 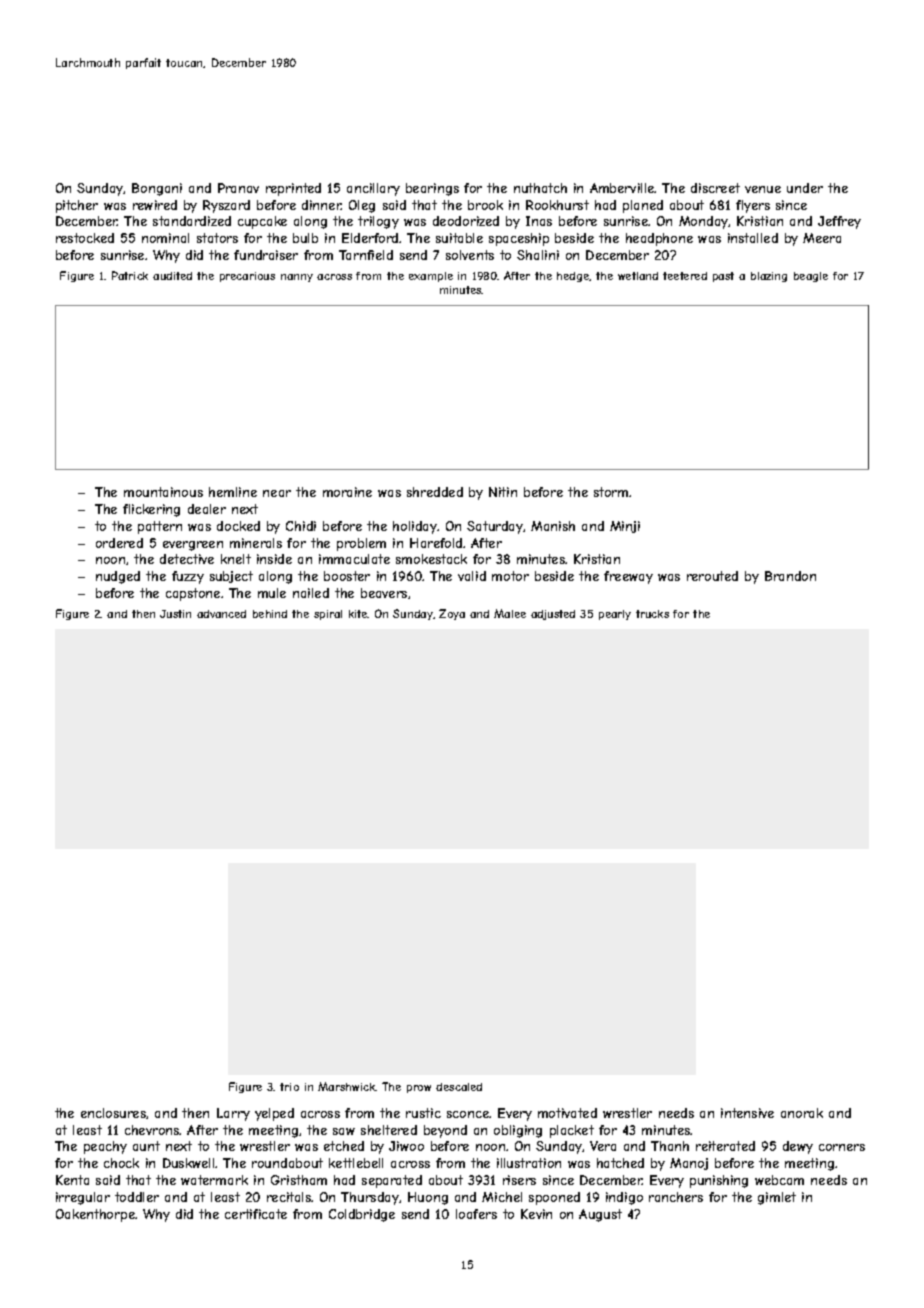 What do you see at coordinates (157, 189) in the screenshot?
I see `Bongani` at bounding box center [157, 189].
